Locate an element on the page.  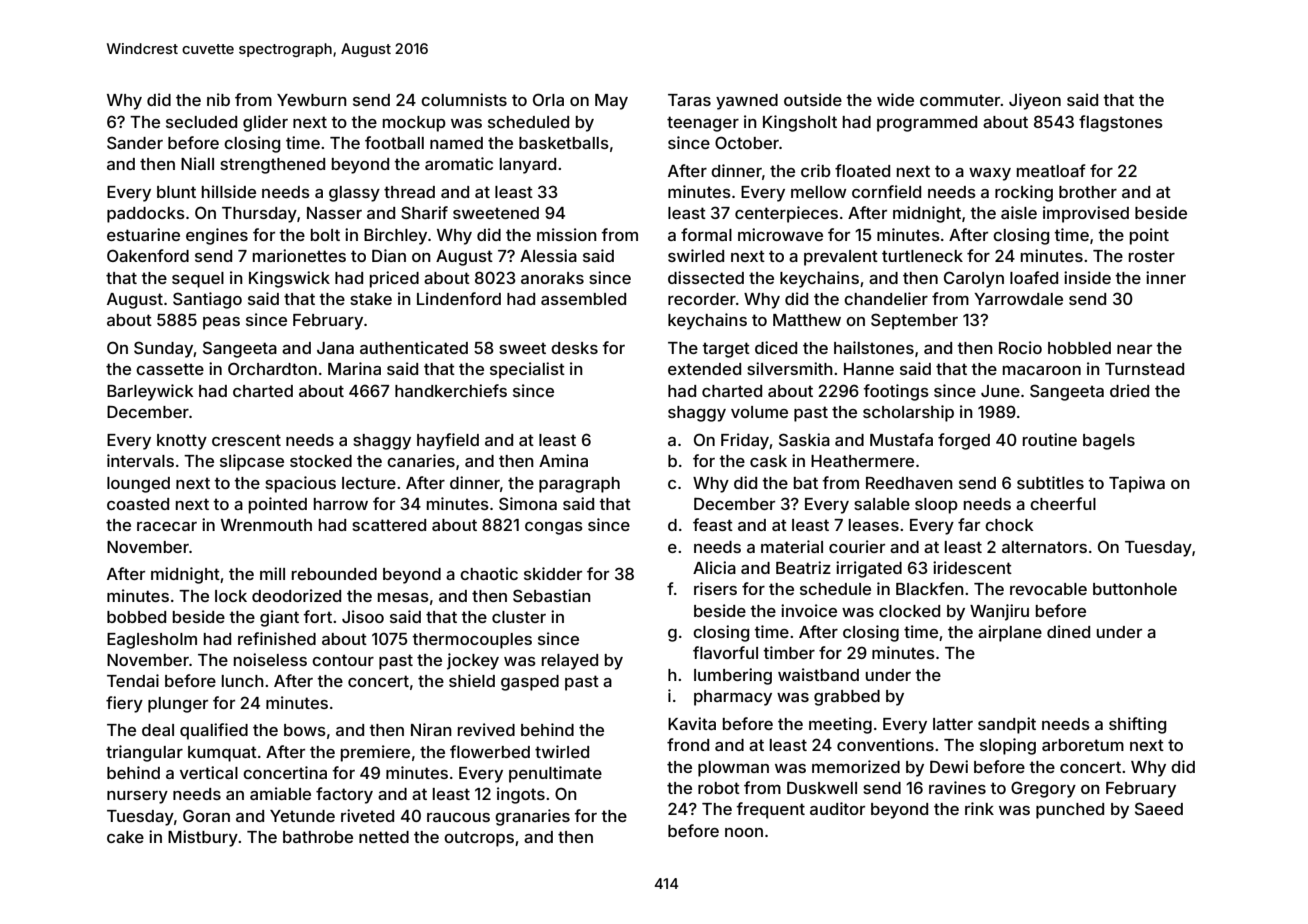
punched is located at coordinates (1070, 811).
